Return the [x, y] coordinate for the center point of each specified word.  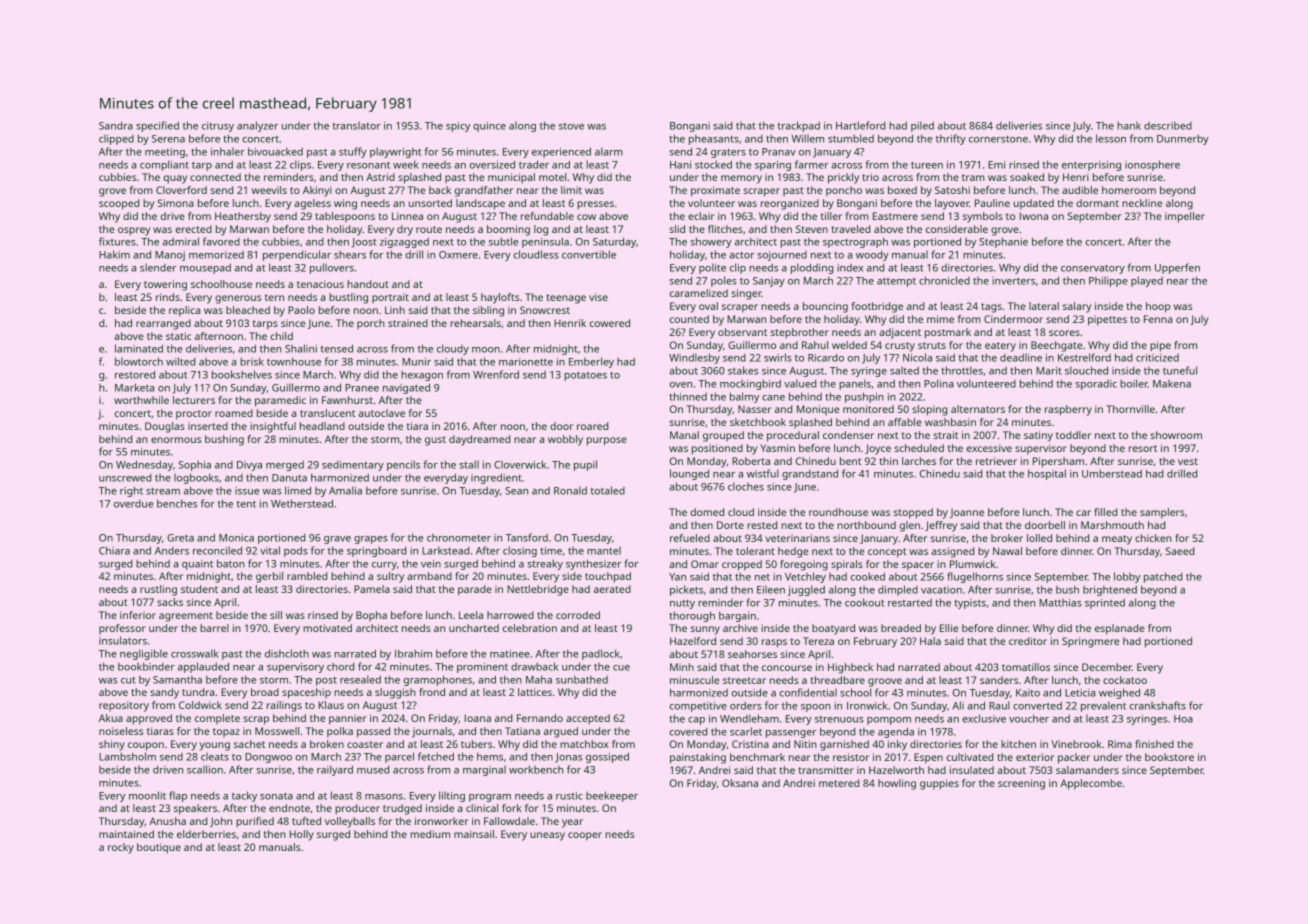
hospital [1047, 474]
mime [940, 319]
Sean [516, 491]
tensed [336, 348]
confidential [808, 692]
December [1107, 667]
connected [215, 177]
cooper [585, 836]
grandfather [483, 191]
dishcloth [287, 653]
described [1168, 126]
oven [680, 385]
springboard [376, 552]
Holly [302, 835]
